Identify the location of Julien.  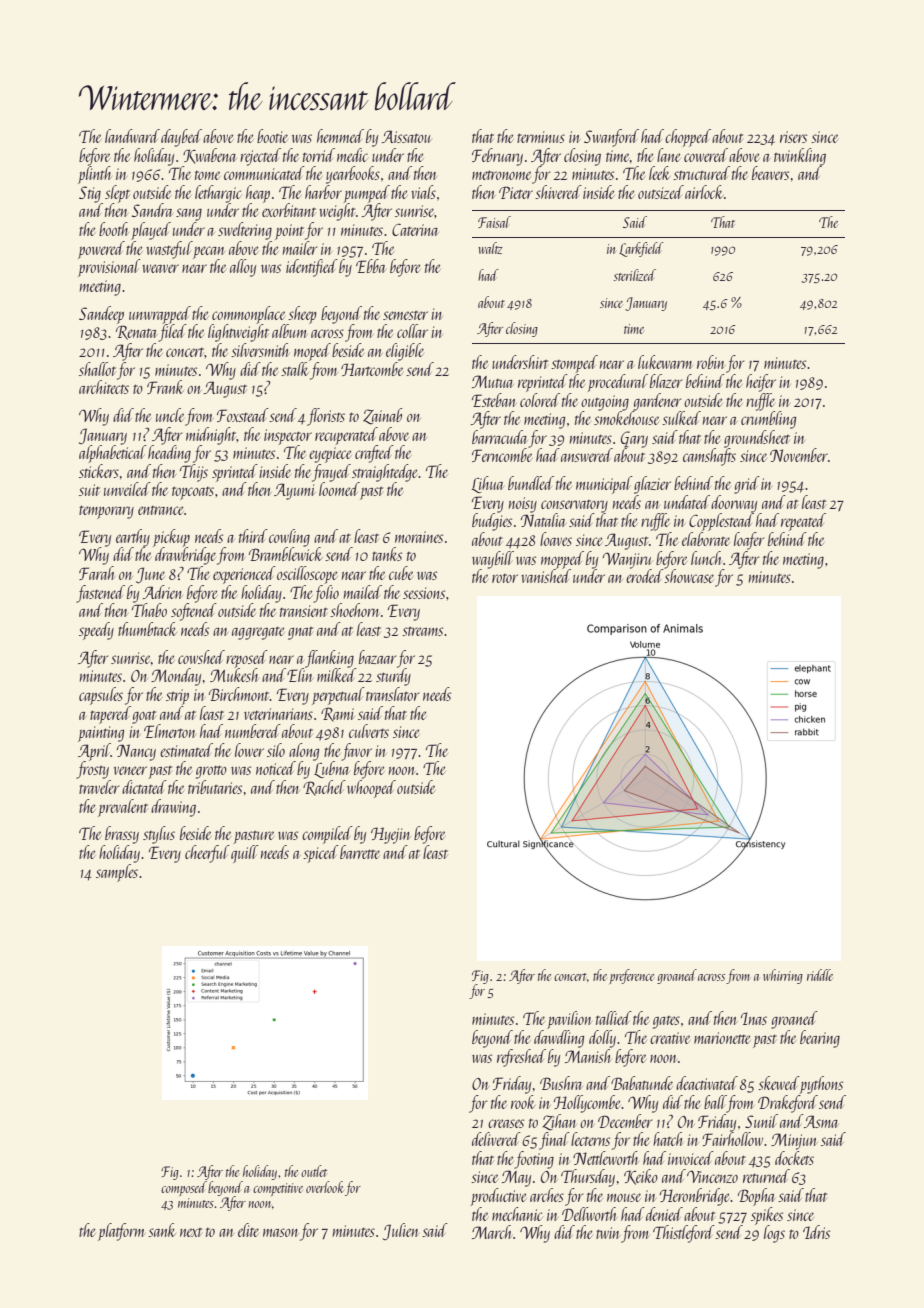
(401, 1231).
